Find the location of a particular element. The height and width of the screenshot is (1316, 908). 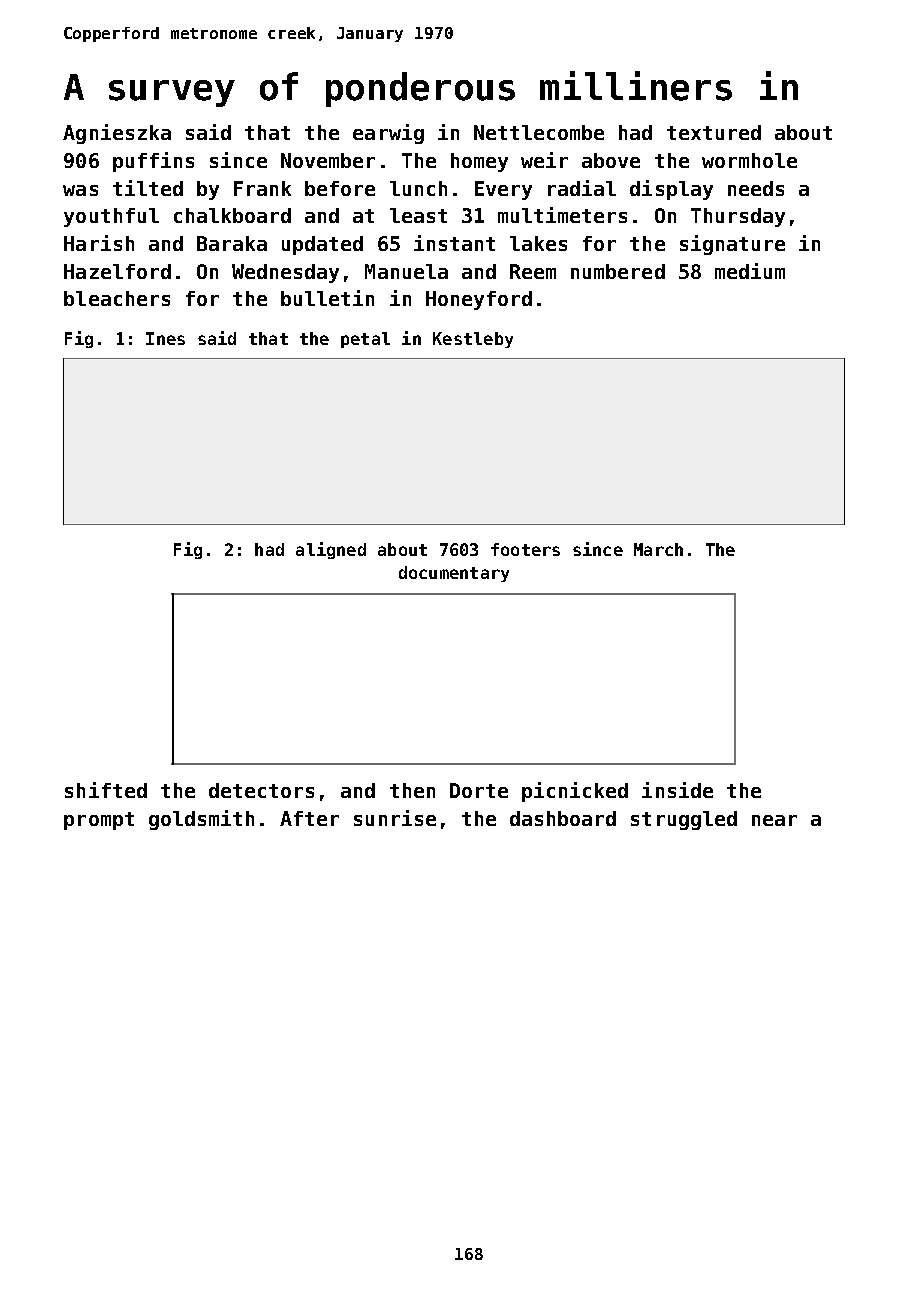

shifted is located at coordinates (106, 790).
